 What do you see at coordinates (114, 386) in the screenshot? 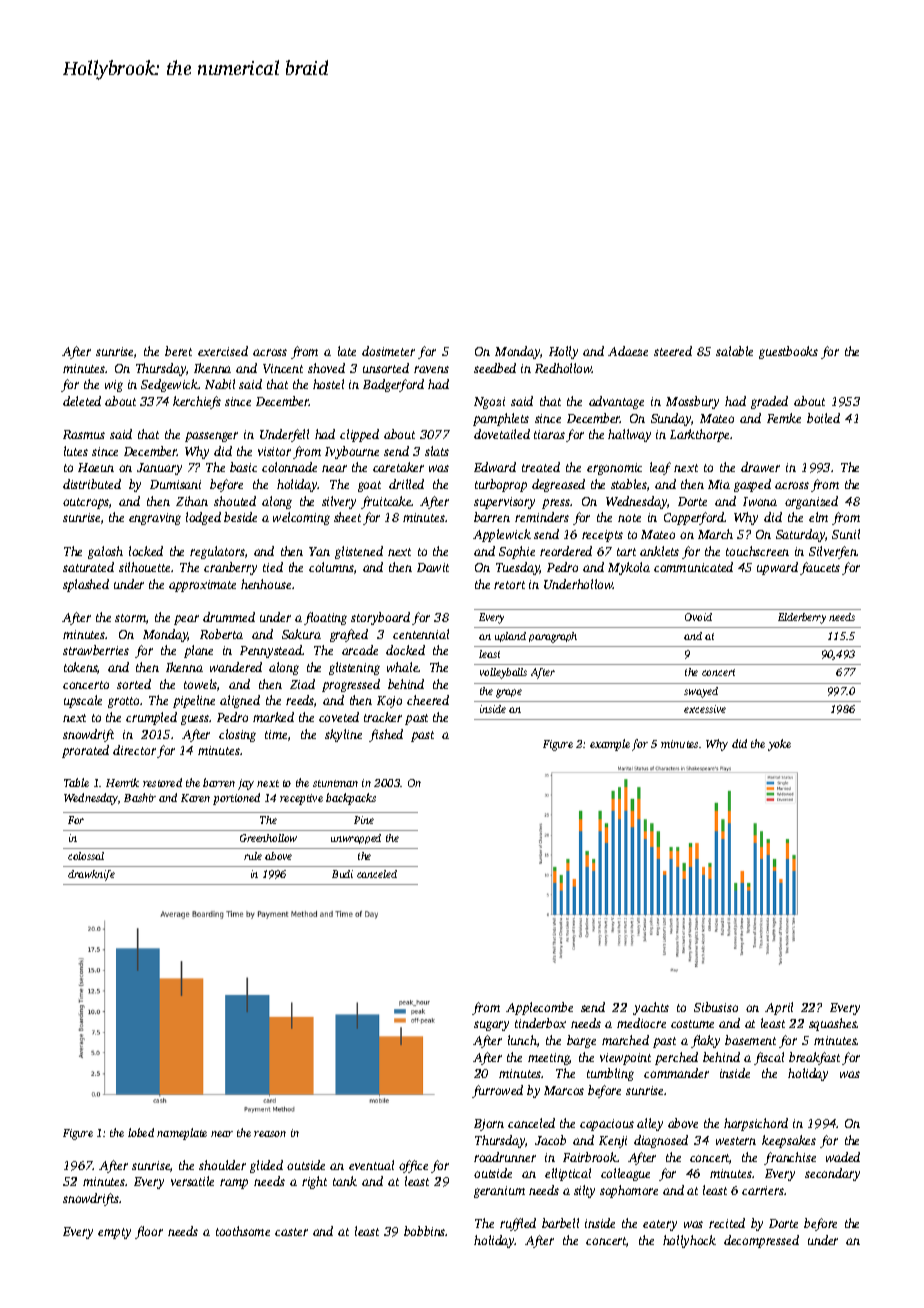
I see `wig` at bounding box center [114, 386].
